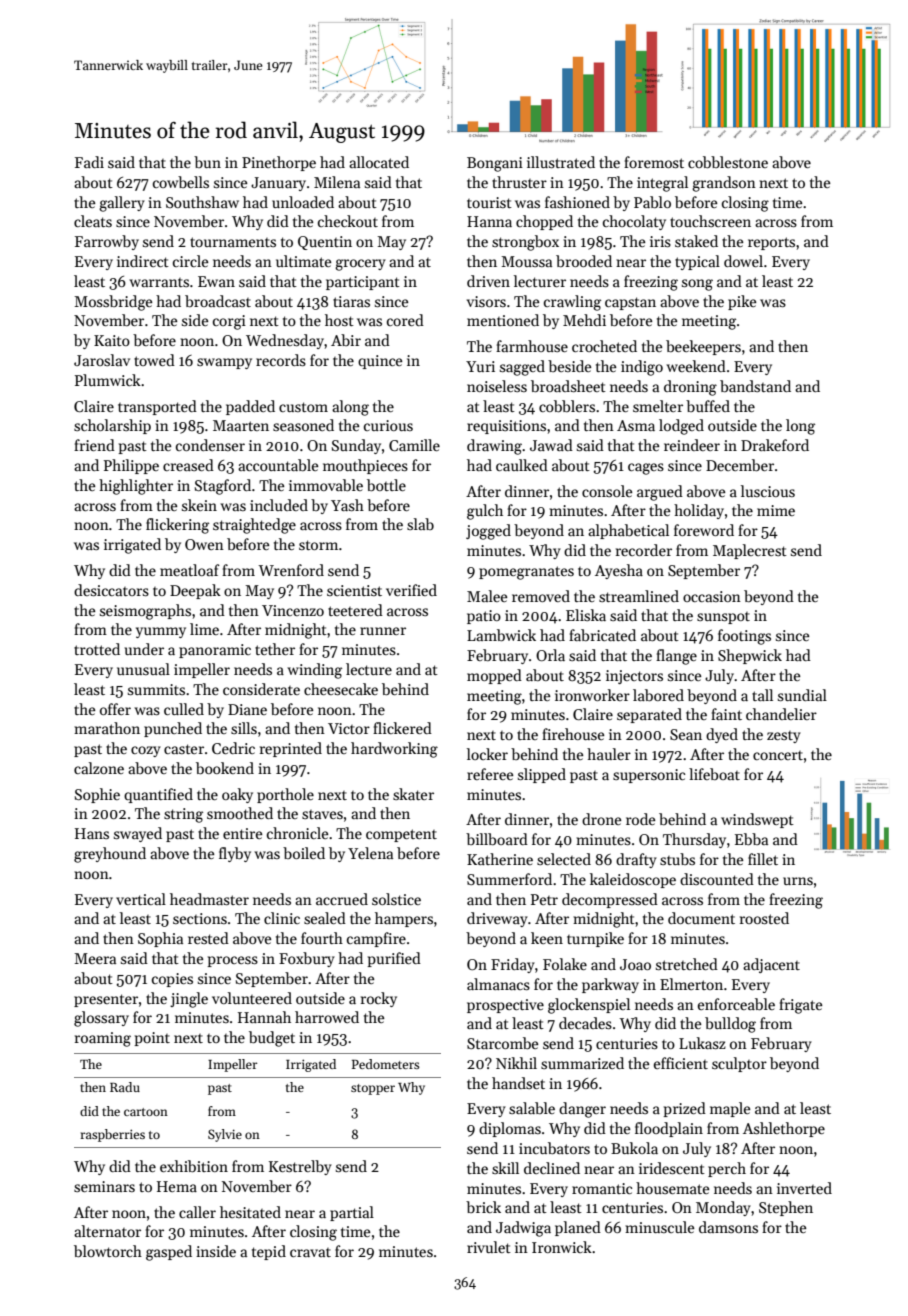 The image size is (908, 1316). I want to click on seismographs, so click(145, 612).
